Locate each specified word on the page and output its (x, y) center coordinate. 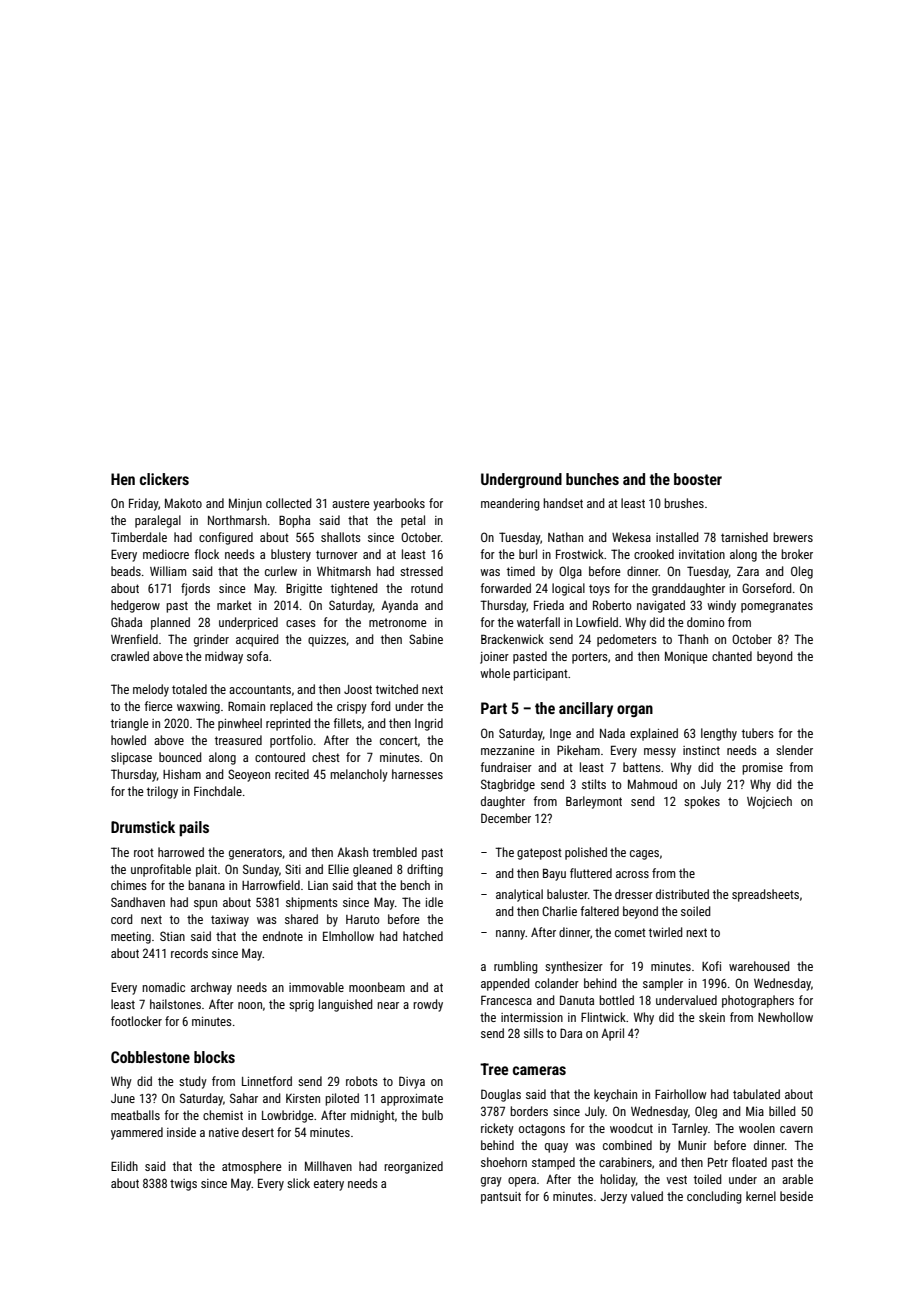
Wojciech (769, 802)
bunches (592, 479)
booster (698, 479)
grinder (211, 640)
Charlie (559, 911)
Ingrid (429, 724)
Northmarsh (237, 520)
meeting (131, 938)
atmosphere (252, 1167)
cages (644, 855)
